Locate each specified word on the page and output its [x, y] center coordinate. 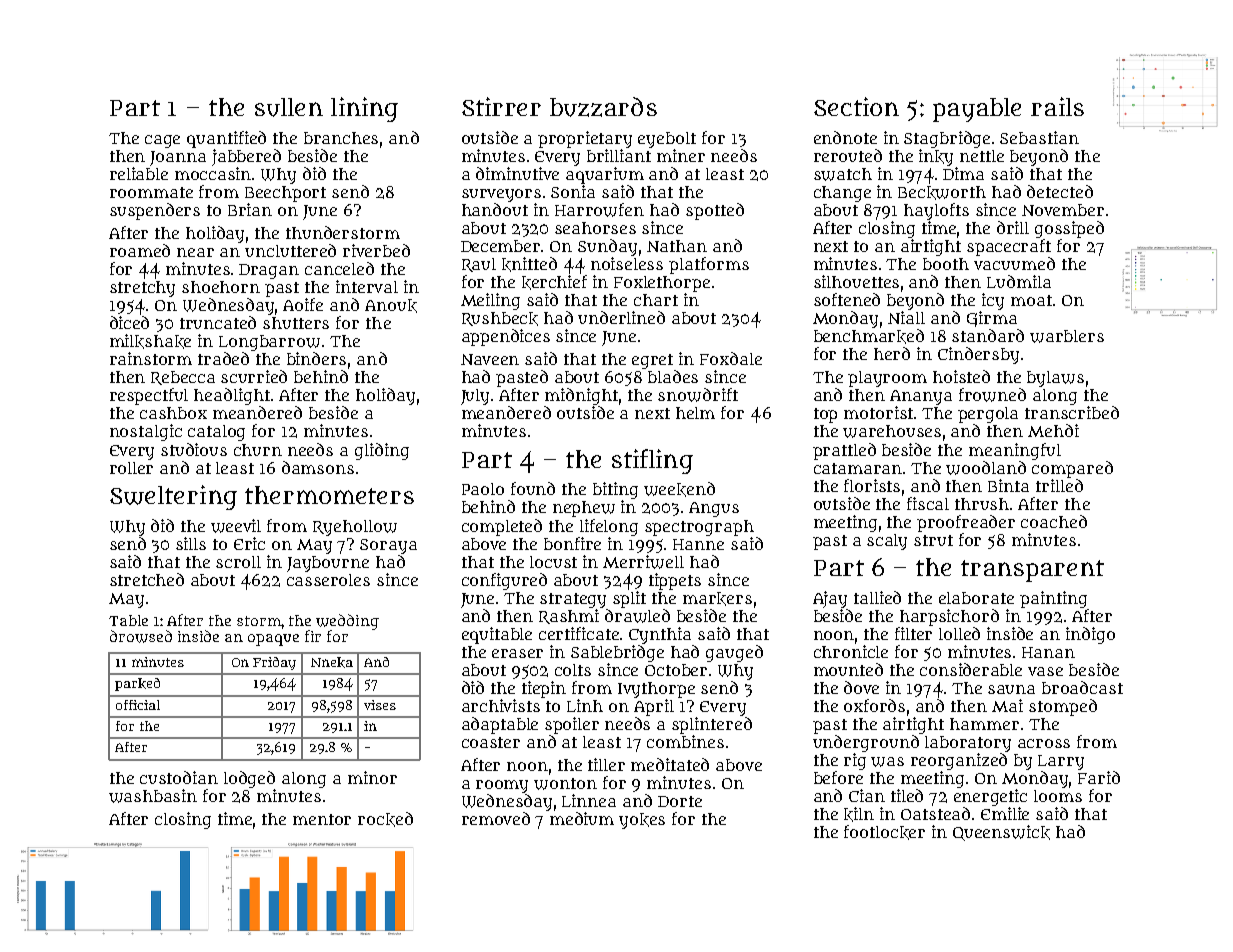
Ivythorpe [656, 690]
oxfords [874, 705]
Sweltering [173, 497]
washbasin [153, 796]
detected [1060, 191]
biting [615, 490]
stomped [1063, 707]
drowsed [141, 636]
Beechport [285, 194]
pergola [988, 415]
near [195, 252]
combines [685, 741]
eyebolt [667, 140]
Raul [479, 265]
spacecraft [1009, 247]
